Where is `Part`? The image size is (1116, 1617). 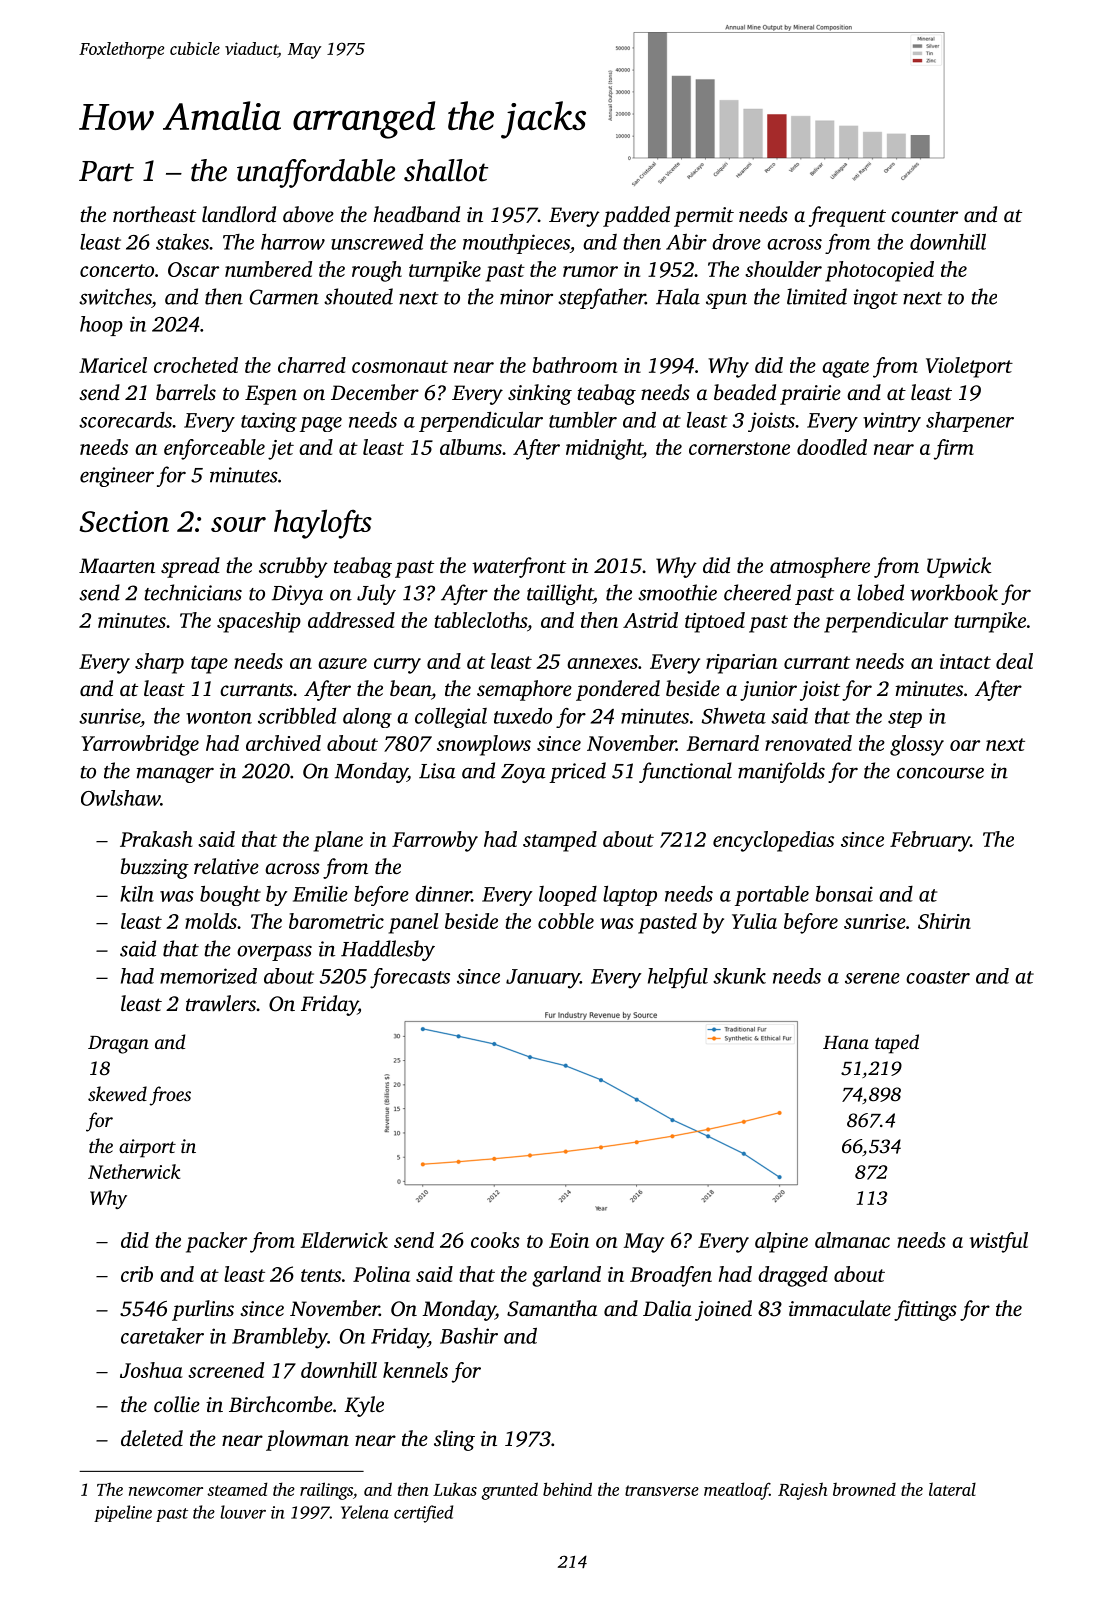
Part is located at coordinates (106, 171).
